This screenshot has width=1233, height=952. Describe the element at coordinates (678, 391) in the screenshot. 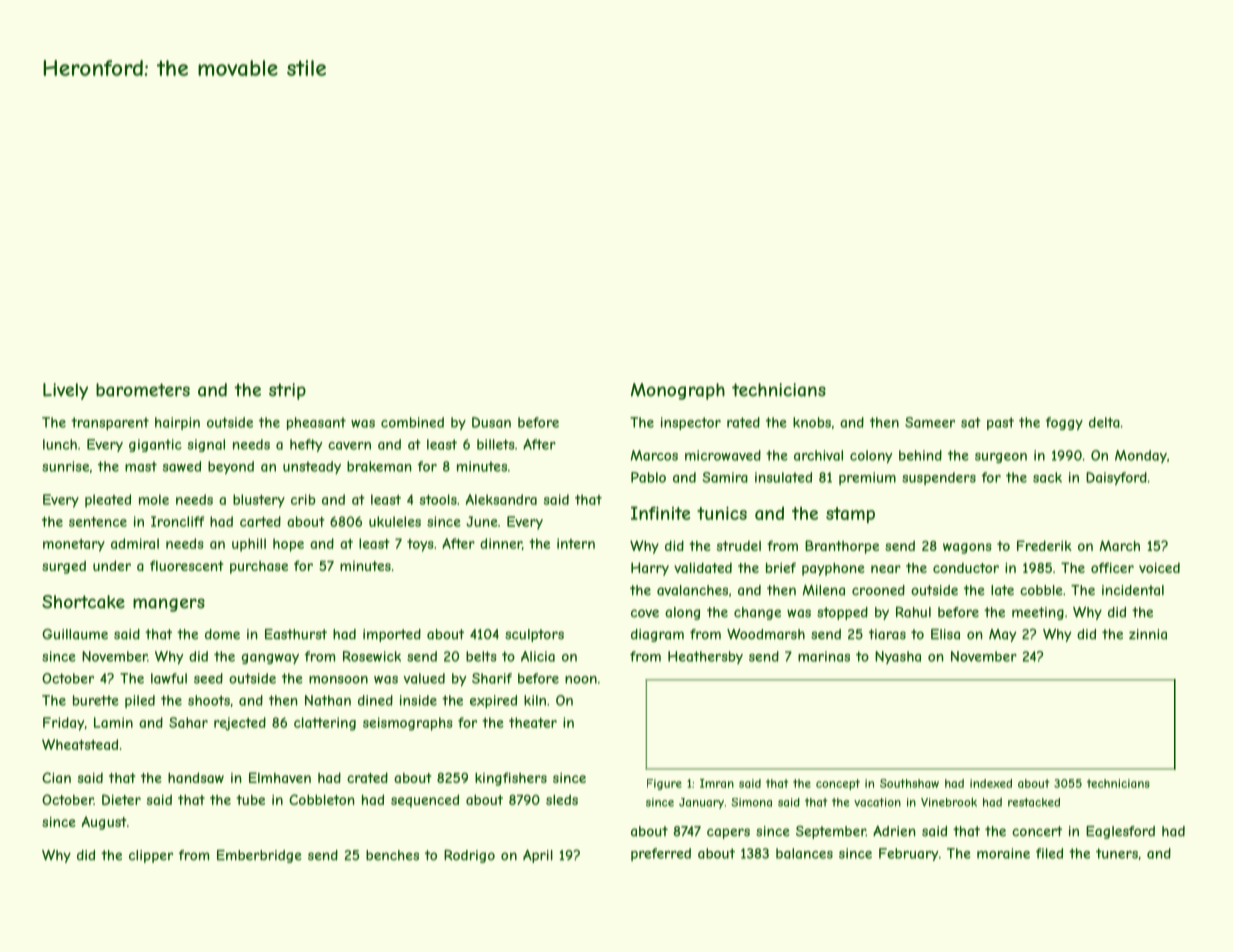

I see `Monograph` at that location.
